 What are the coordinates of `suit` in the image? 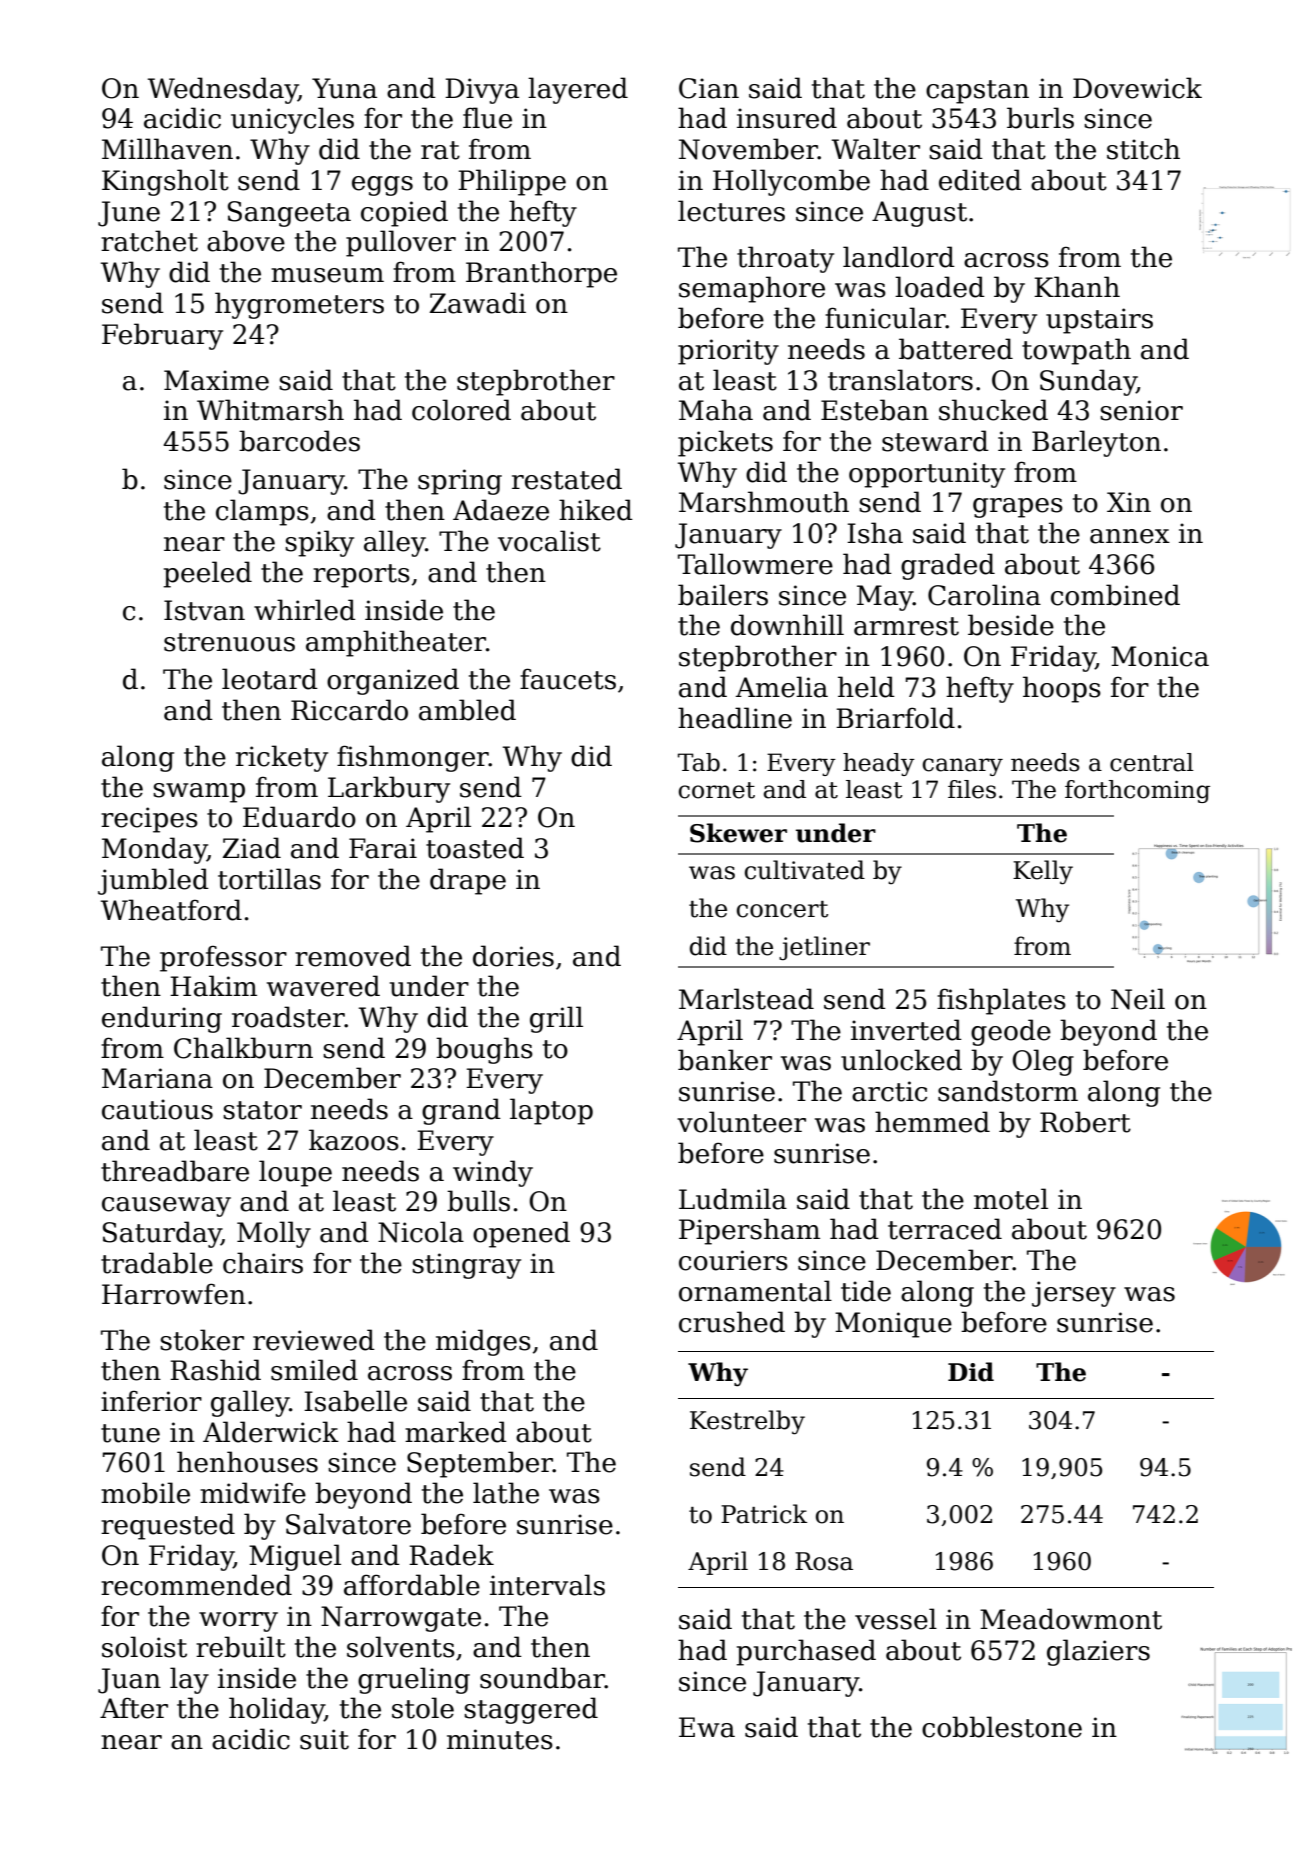 It's located at (324, 1739).
